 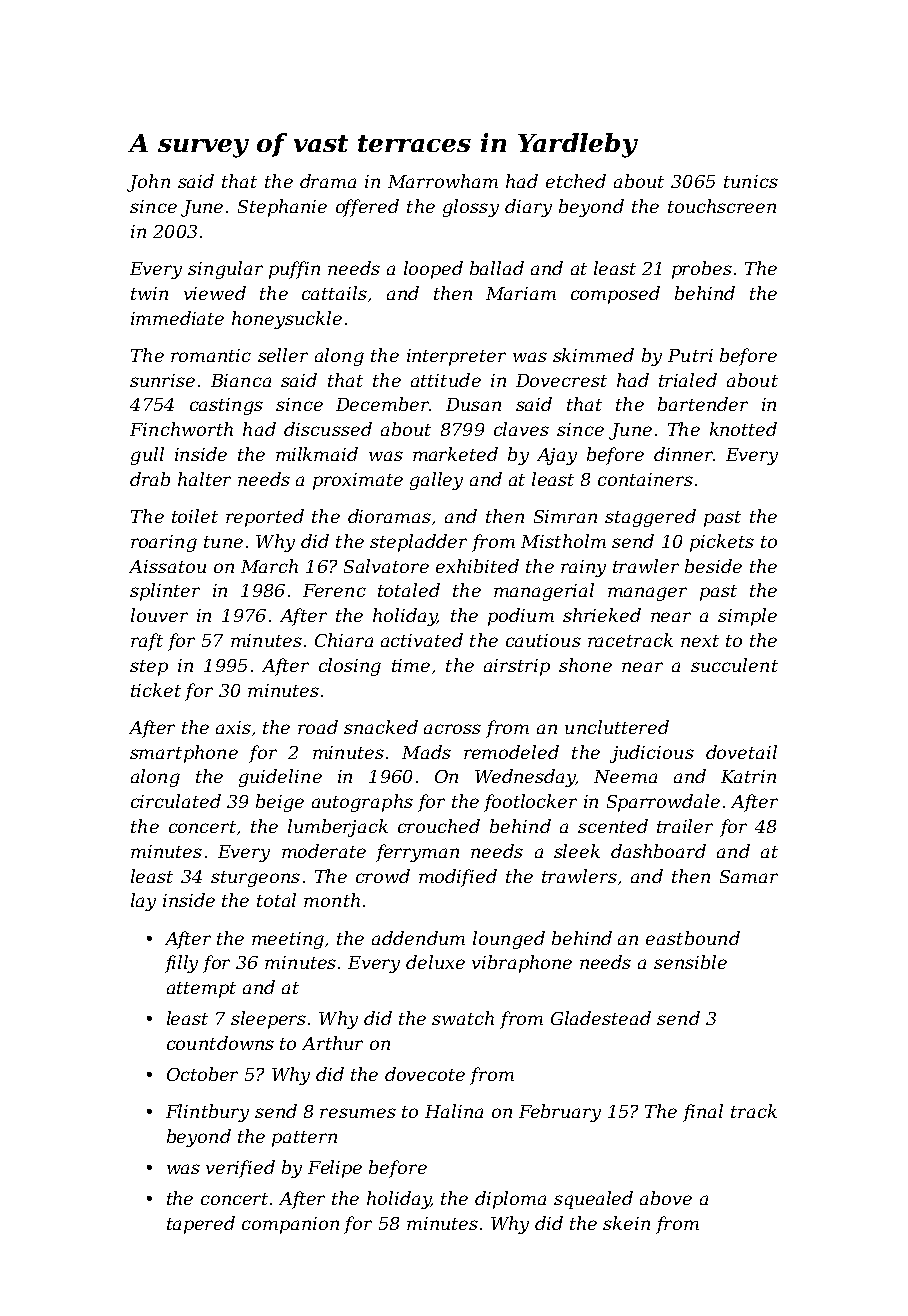 I want to click on above, so click(x=666, y=1198).
